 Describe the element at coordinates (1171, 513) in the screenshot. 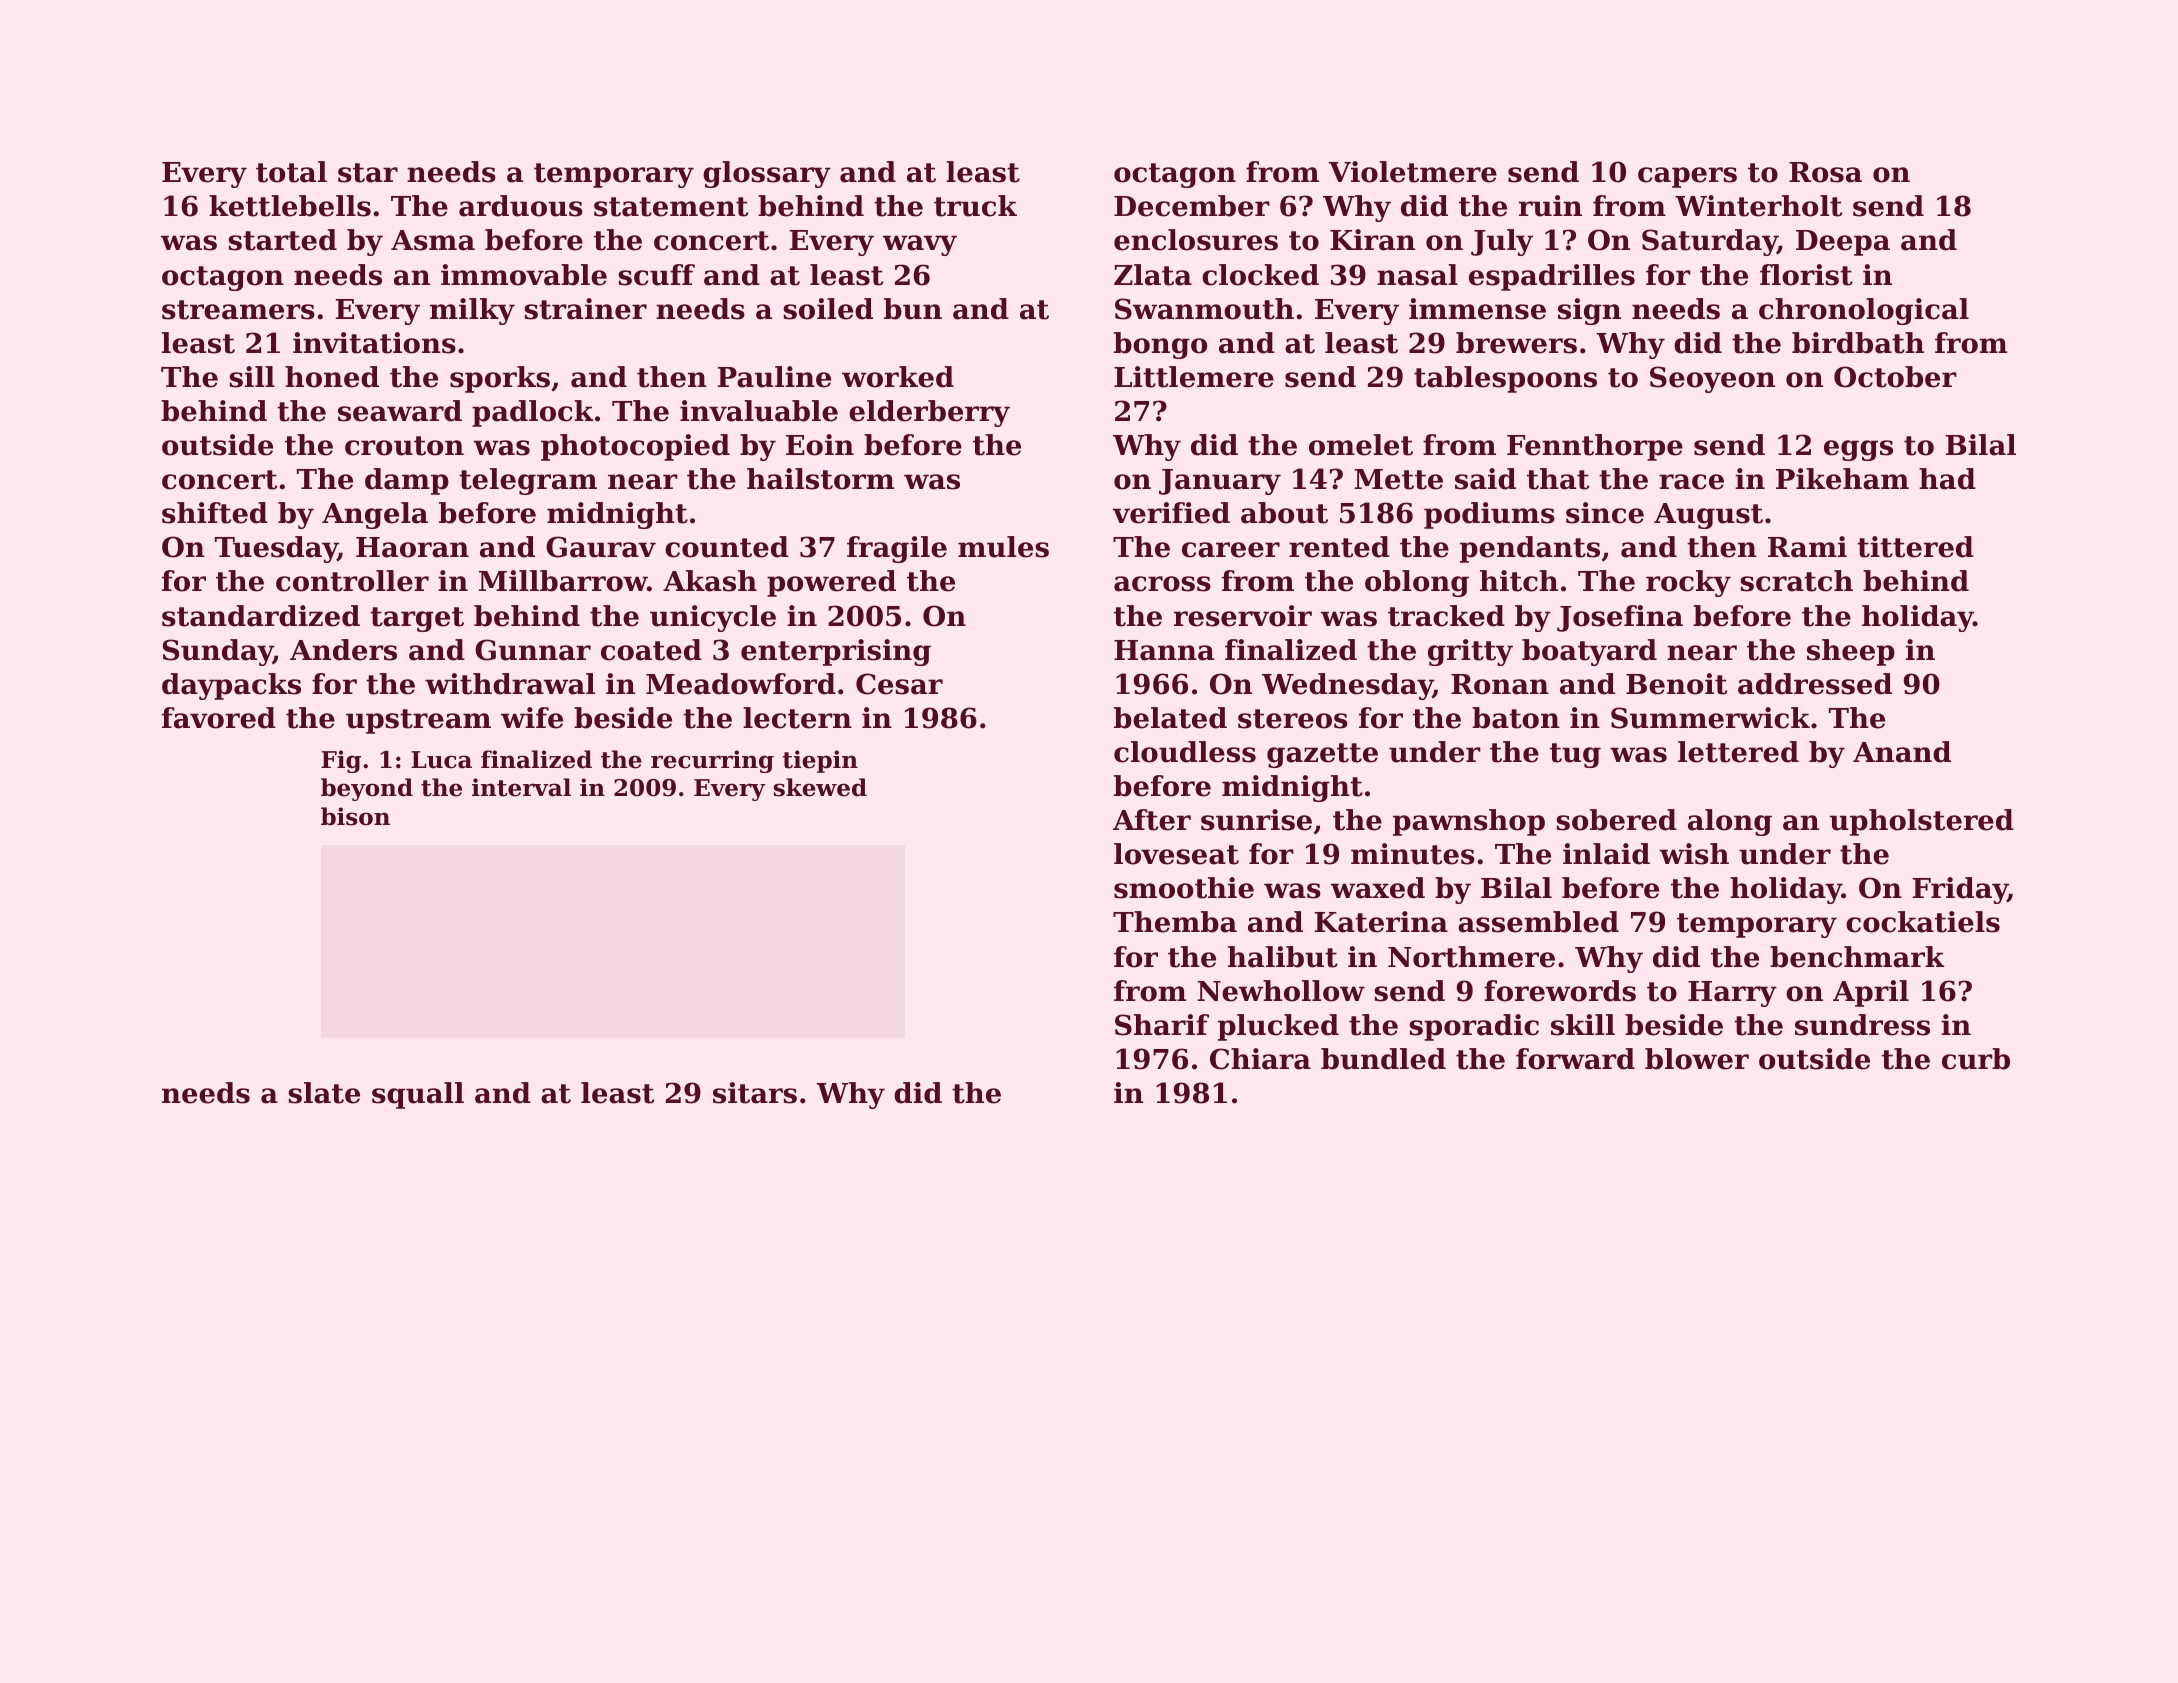

I see `verified` at that location.
